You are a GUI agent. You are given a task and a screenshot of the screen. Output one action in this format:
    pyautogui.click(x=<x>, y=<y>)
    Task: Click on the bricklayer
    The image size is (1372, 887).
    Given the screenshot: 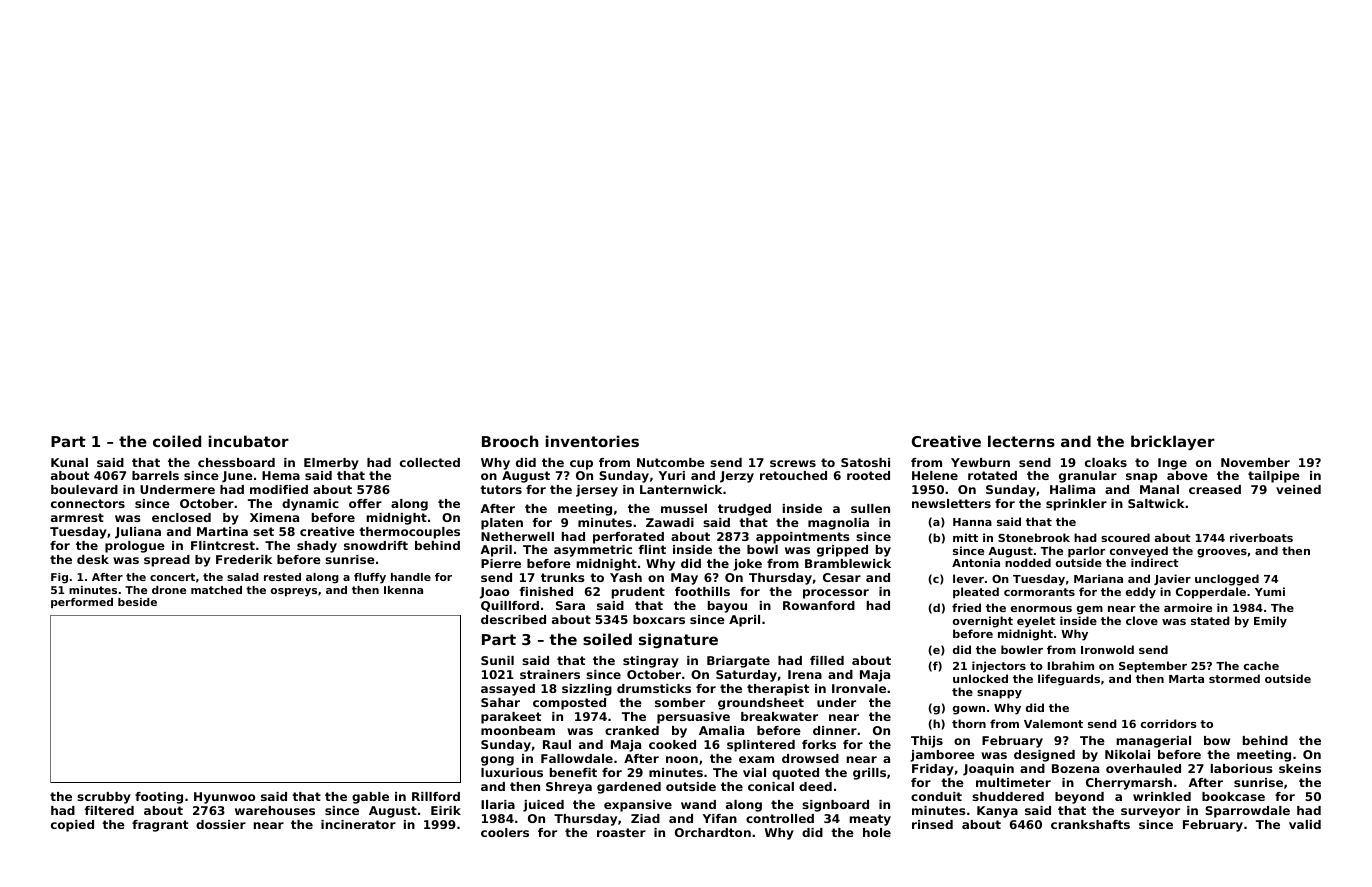 What is the action you would take?
    pyautogui.click(x=1173, y=442)
